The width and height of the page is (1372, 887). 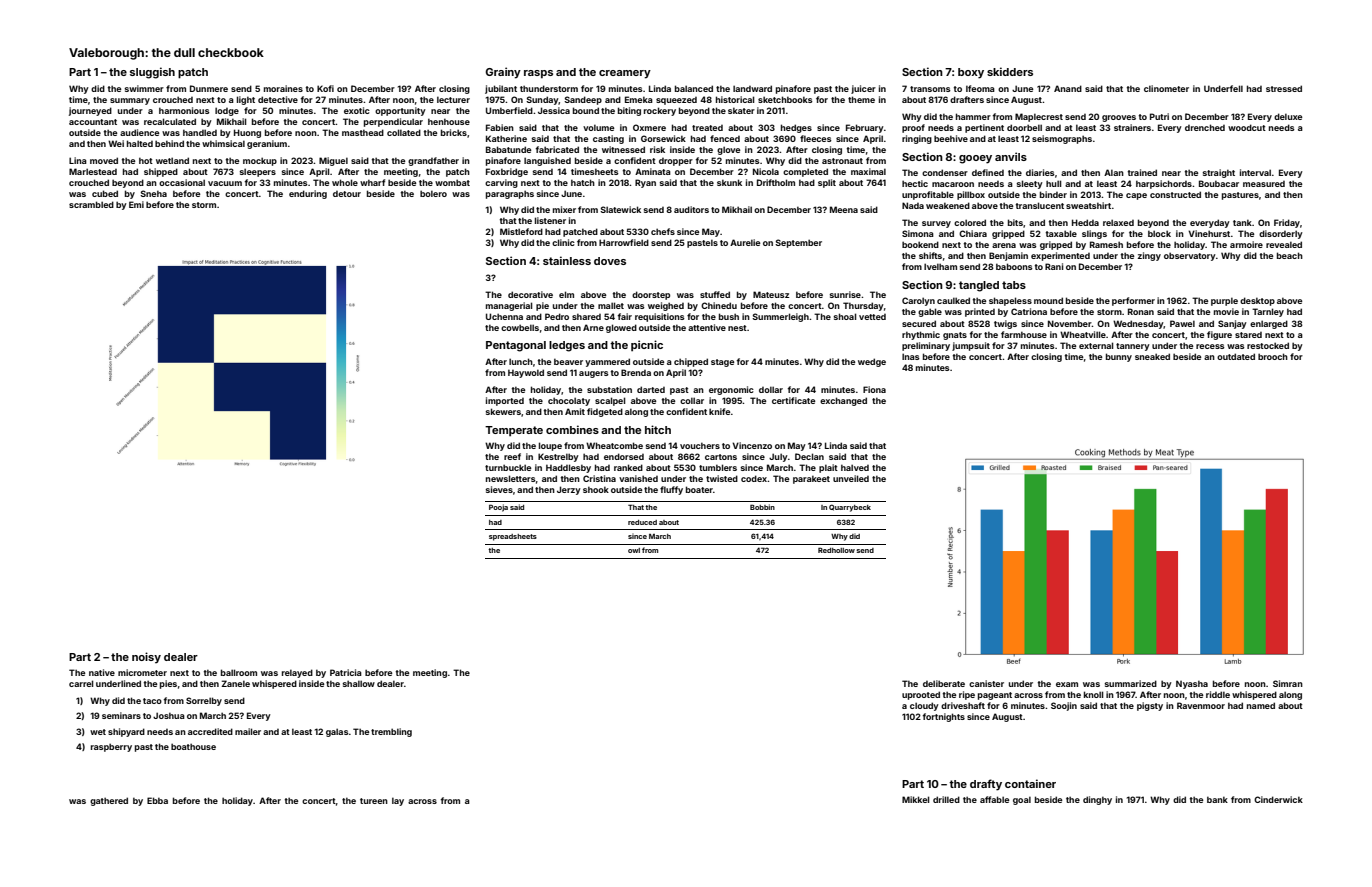 What do you see at coordinates (374, 801) in the page?
I see `tureen` at bounding box center [374, 801].
